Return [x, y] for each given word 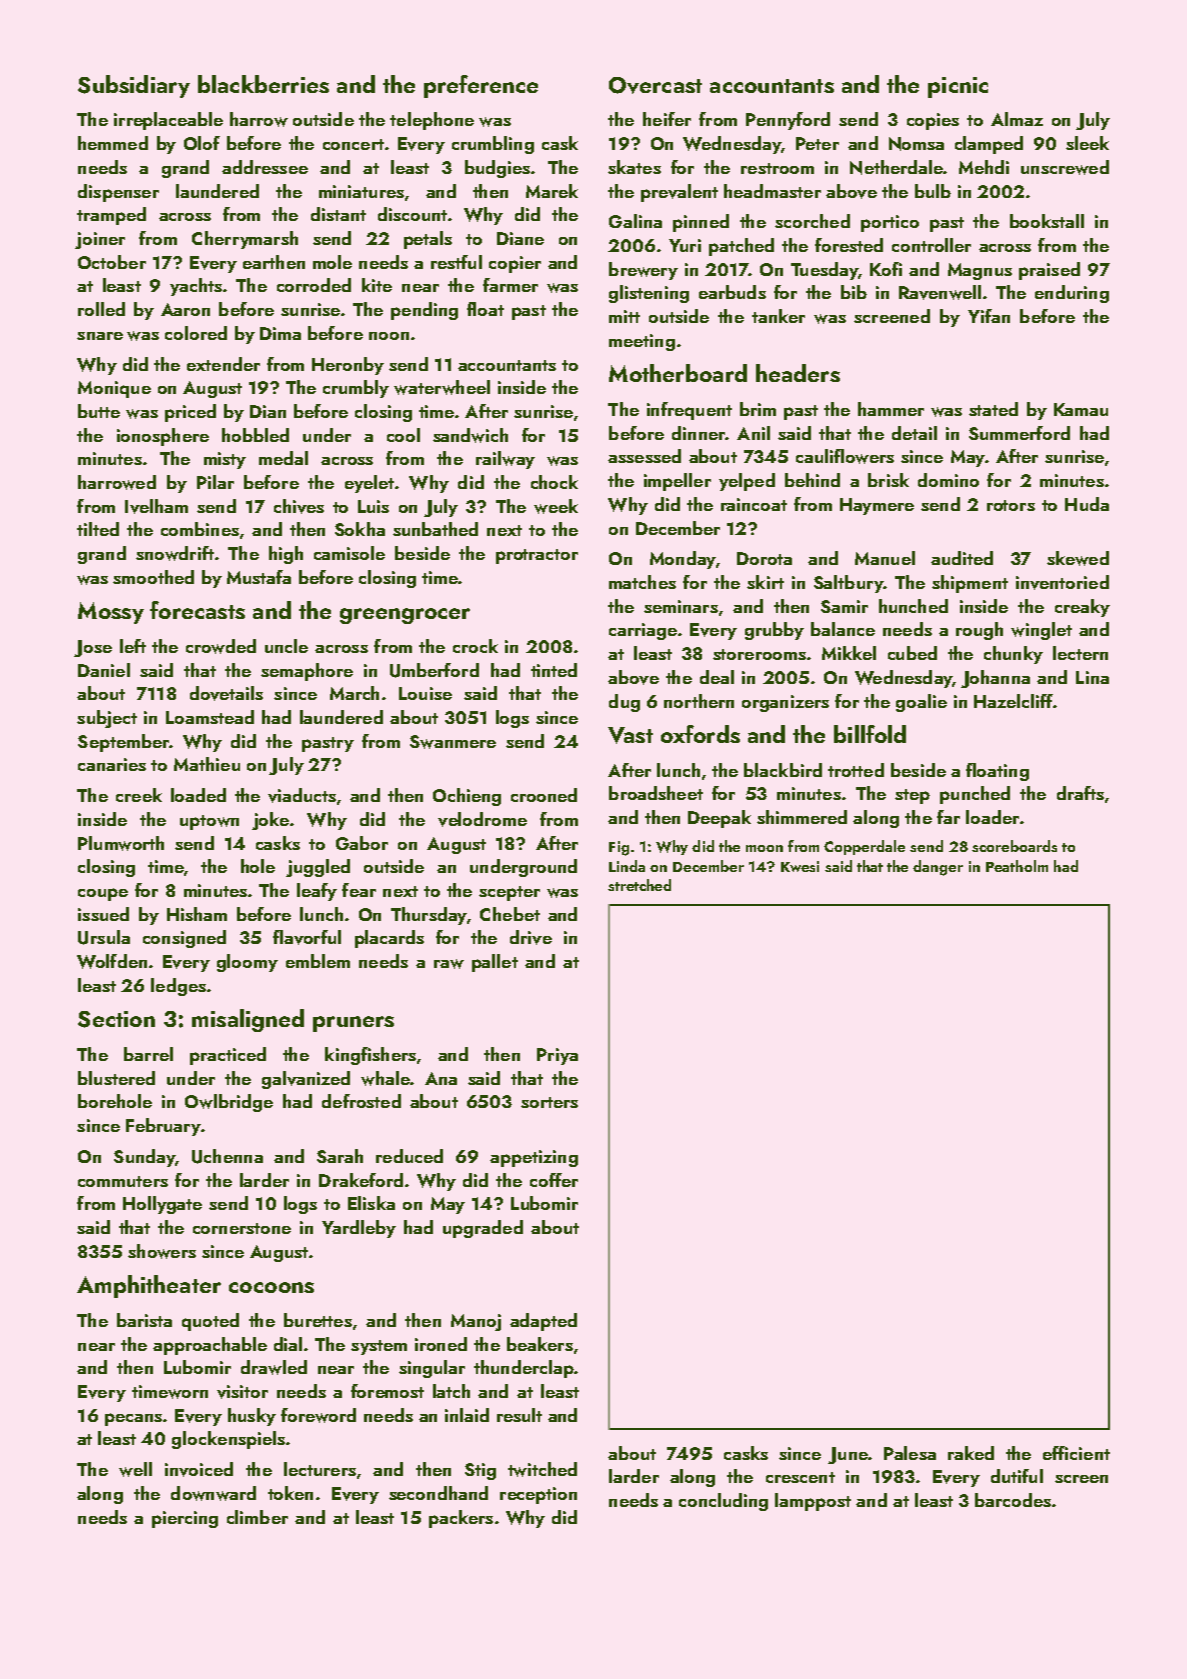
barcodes [1013, 1500]
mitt [624, 316]
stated [993, 409]
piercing [185, 1519]
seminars [681, 606]
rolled [101, 309]
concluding [723, 1502]
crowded [221, 646]
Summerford [1019, 433]
